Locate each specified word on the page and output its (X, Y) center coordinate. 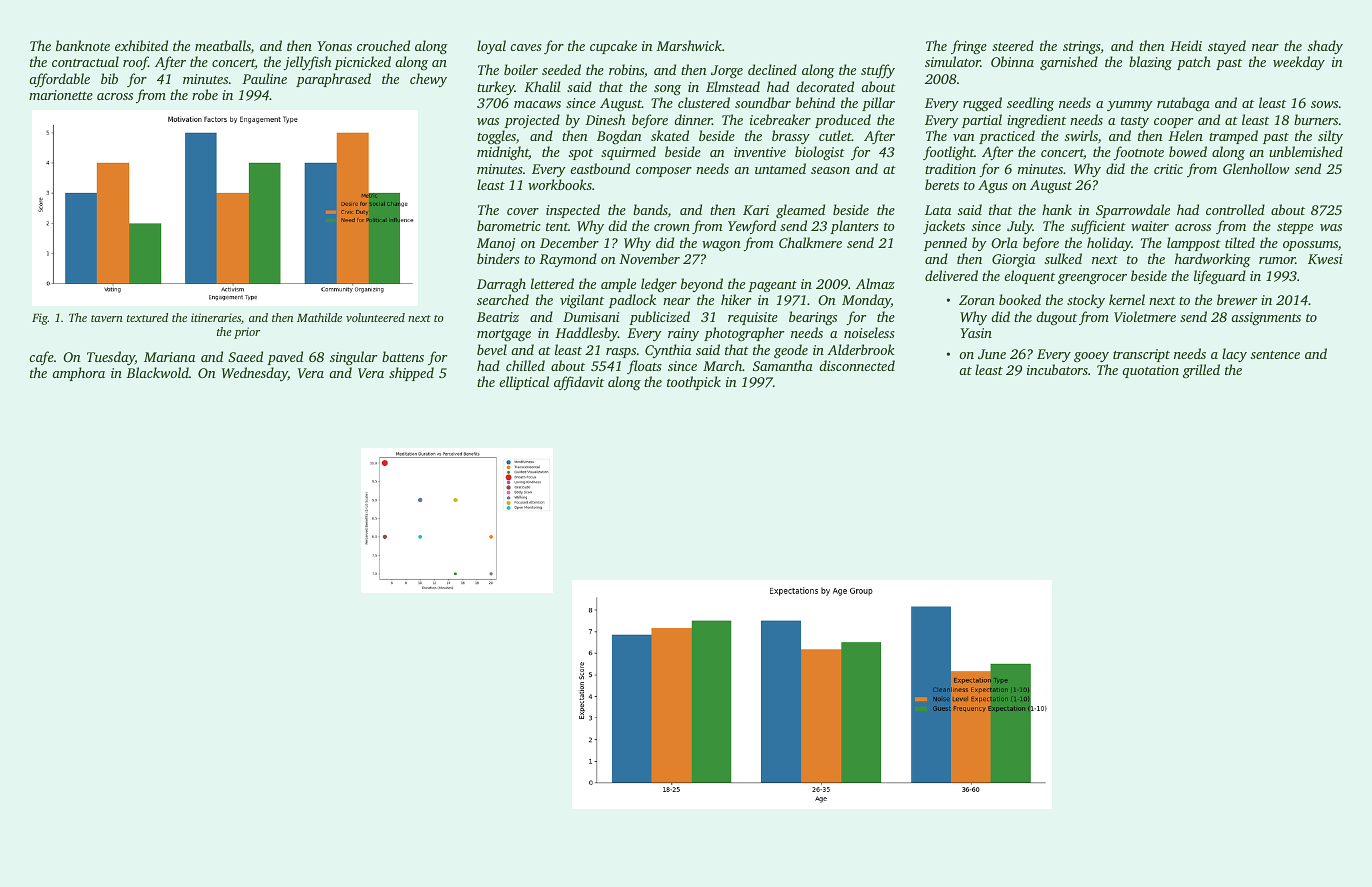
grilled (1201, 371)
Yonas (334, 46)
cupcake (613, 47)
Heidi (1186, 45)
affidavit (579, 383)
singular (353, 358)
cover (523, 211)
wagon (721, 246)
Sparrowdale (1133, 211)
